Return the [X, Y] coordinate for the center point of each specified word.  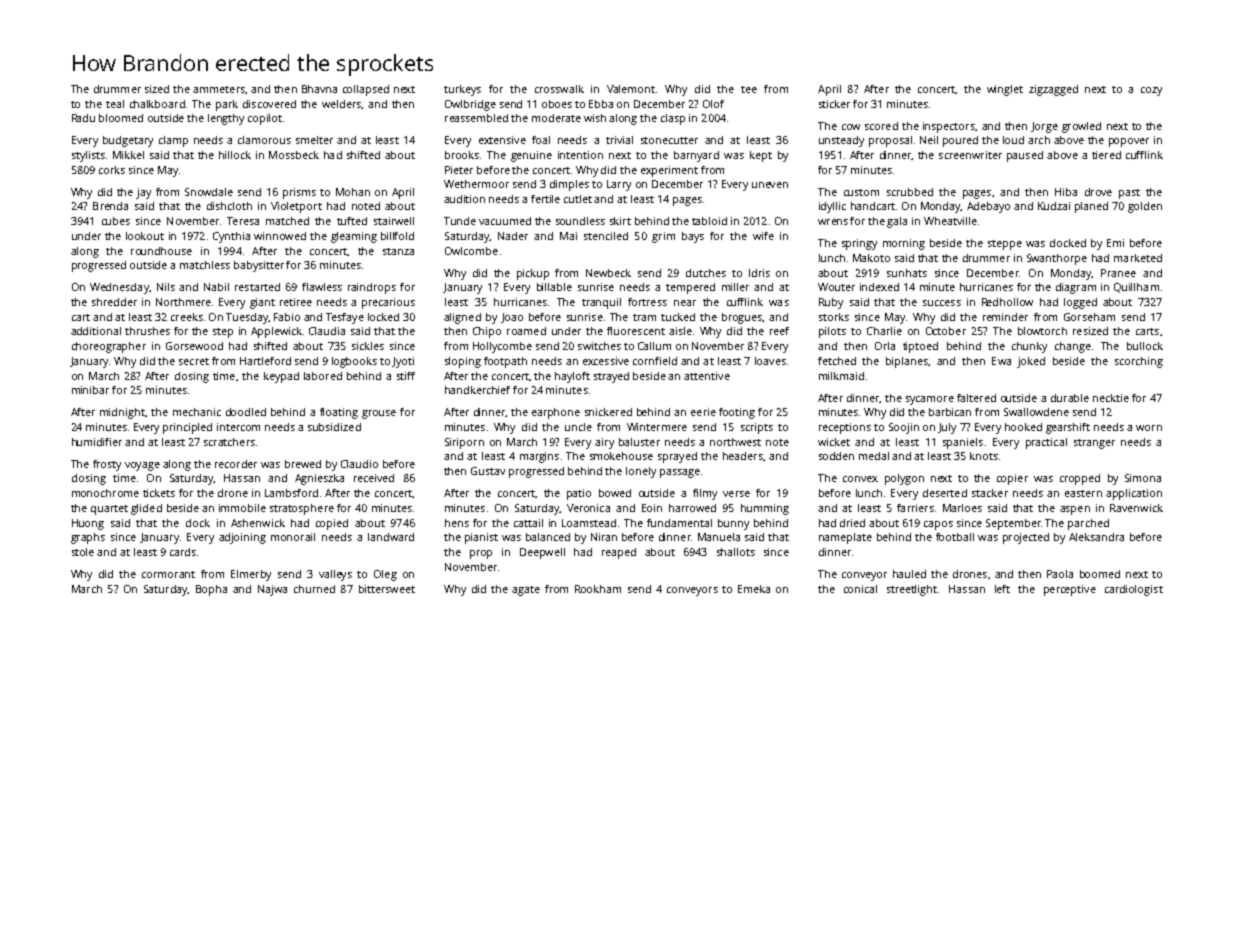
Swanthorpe [1057, 259]
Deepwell [542, 553]
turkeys [462, 90]
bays [693, 237]
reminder [1005, 317]
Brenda [110, 206]
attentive [707, 376]
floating [339, 413]
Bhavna [319, 89]
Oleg [385, 575]
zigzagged [1053, 90]
